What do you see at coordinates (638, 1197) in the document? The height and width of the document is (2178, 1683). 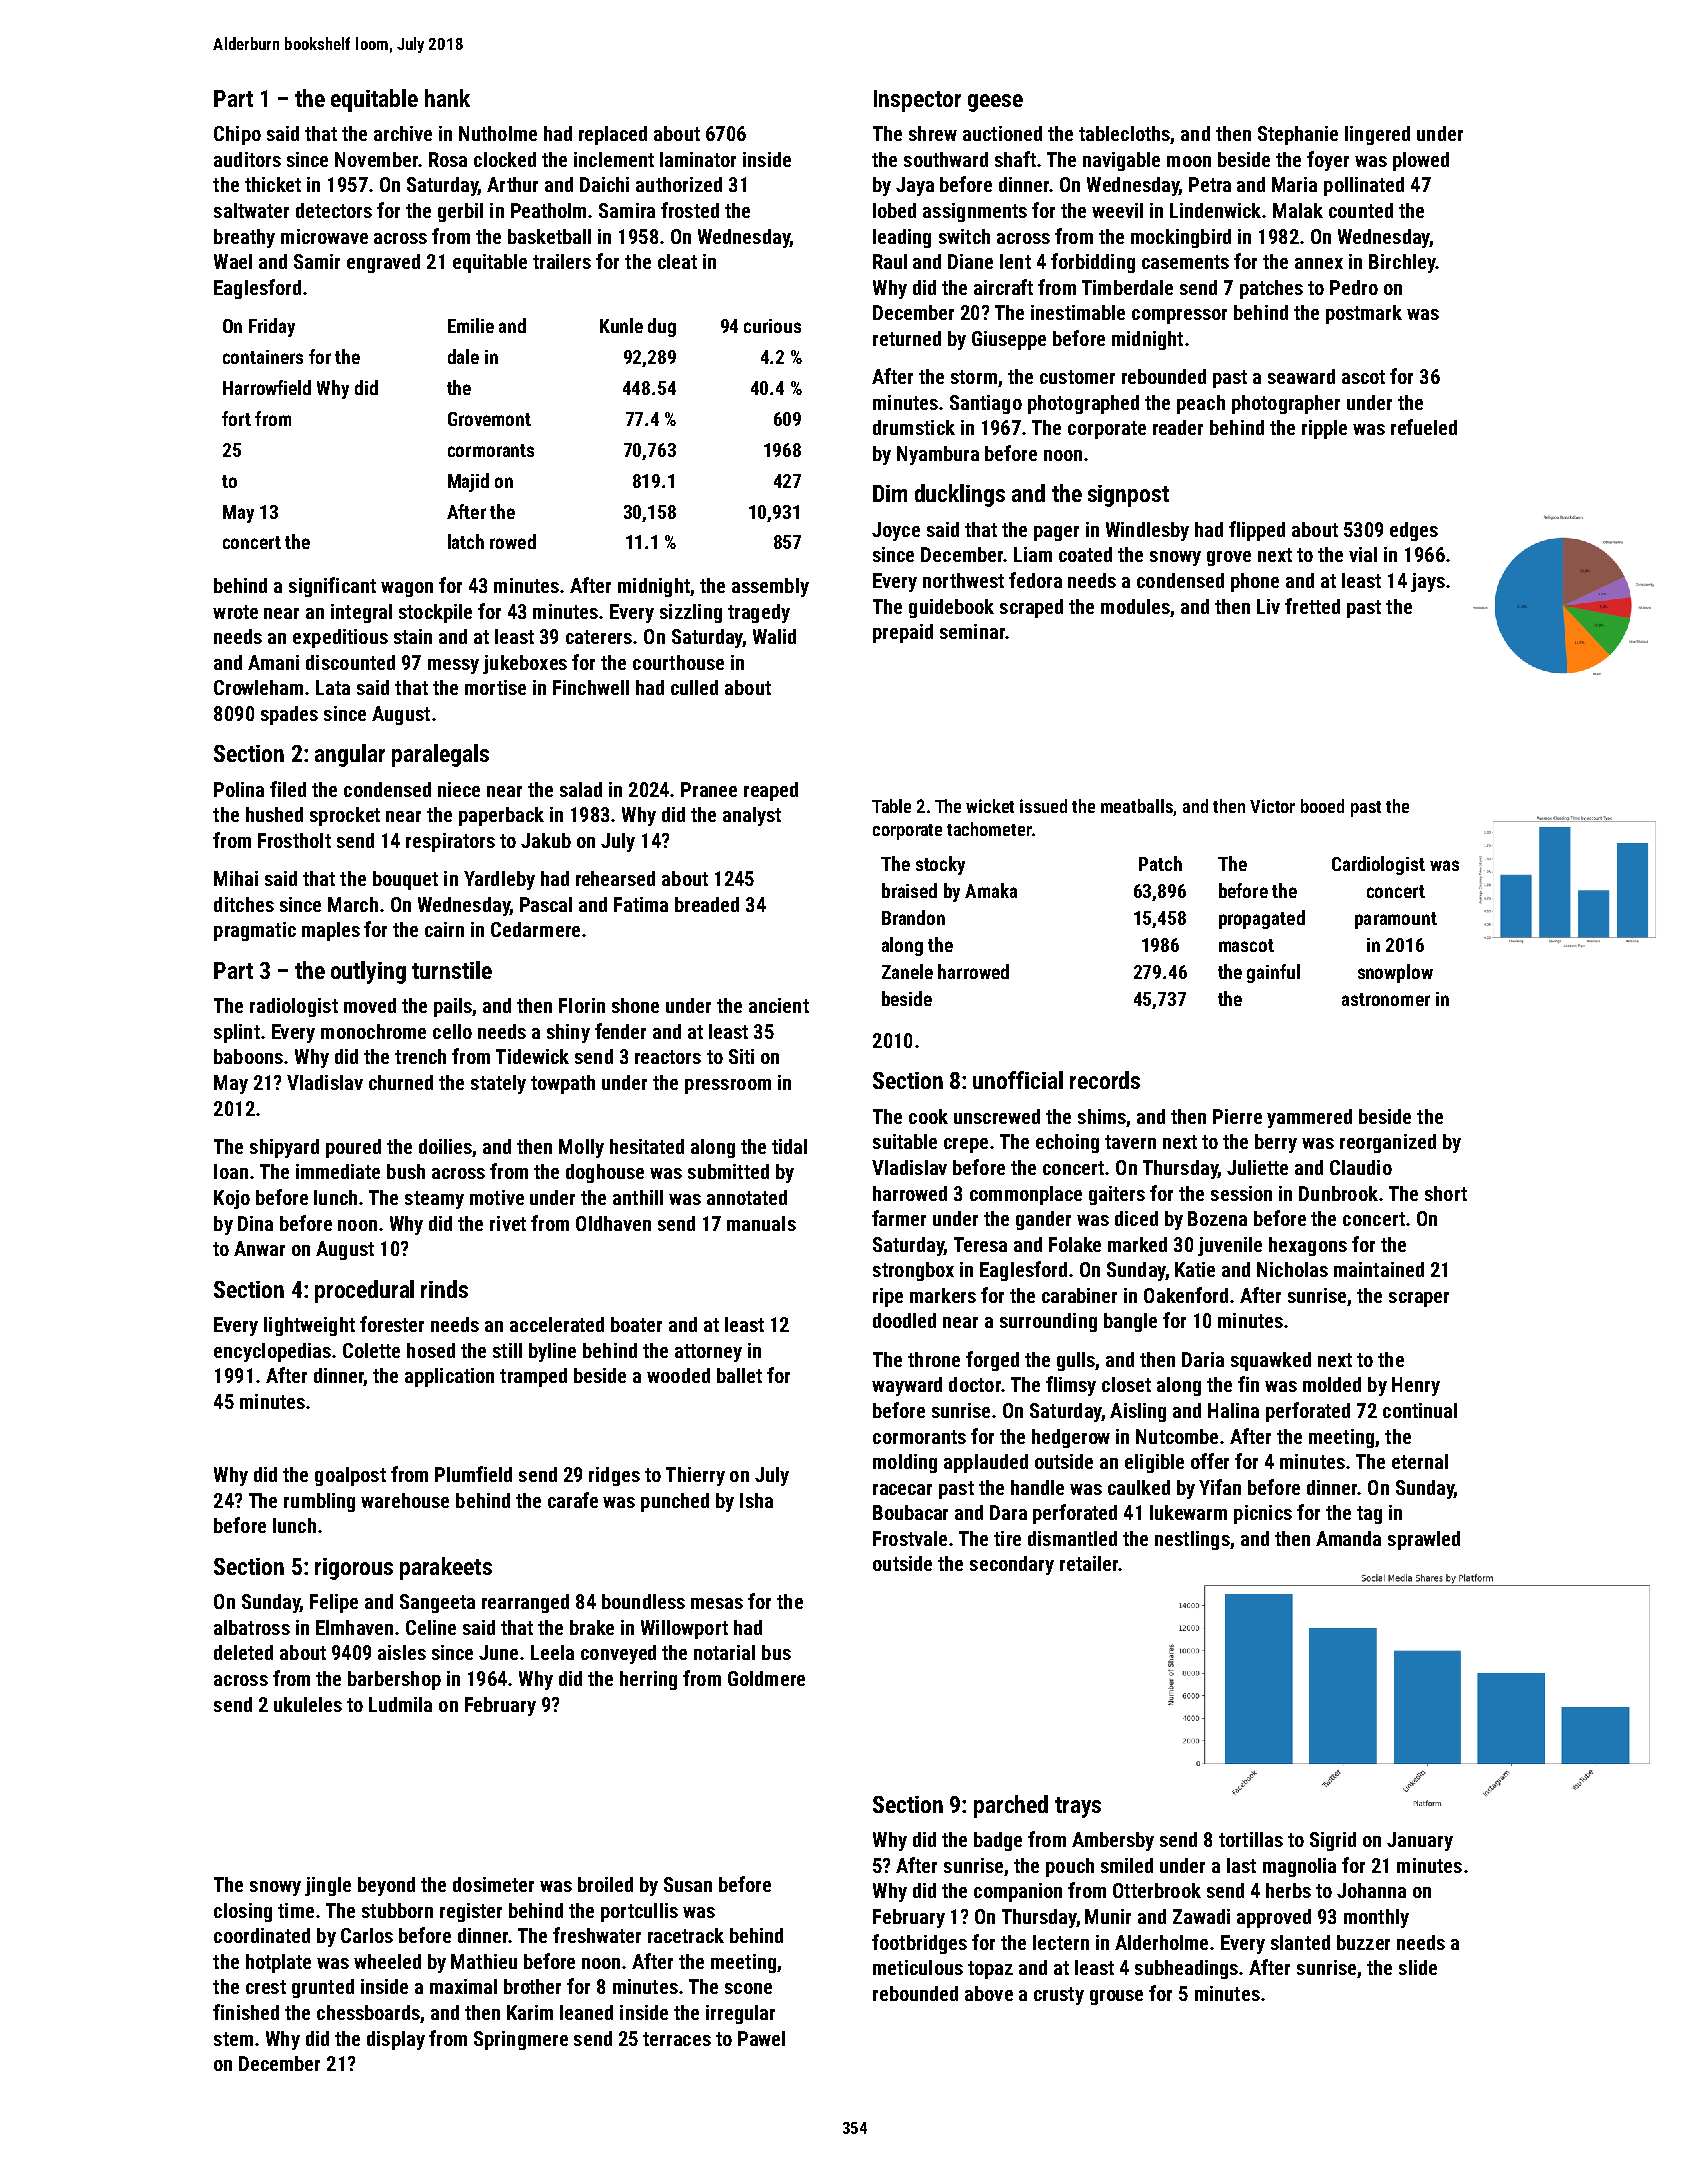 I see `anthill` at bounding box center [638, 1197].
